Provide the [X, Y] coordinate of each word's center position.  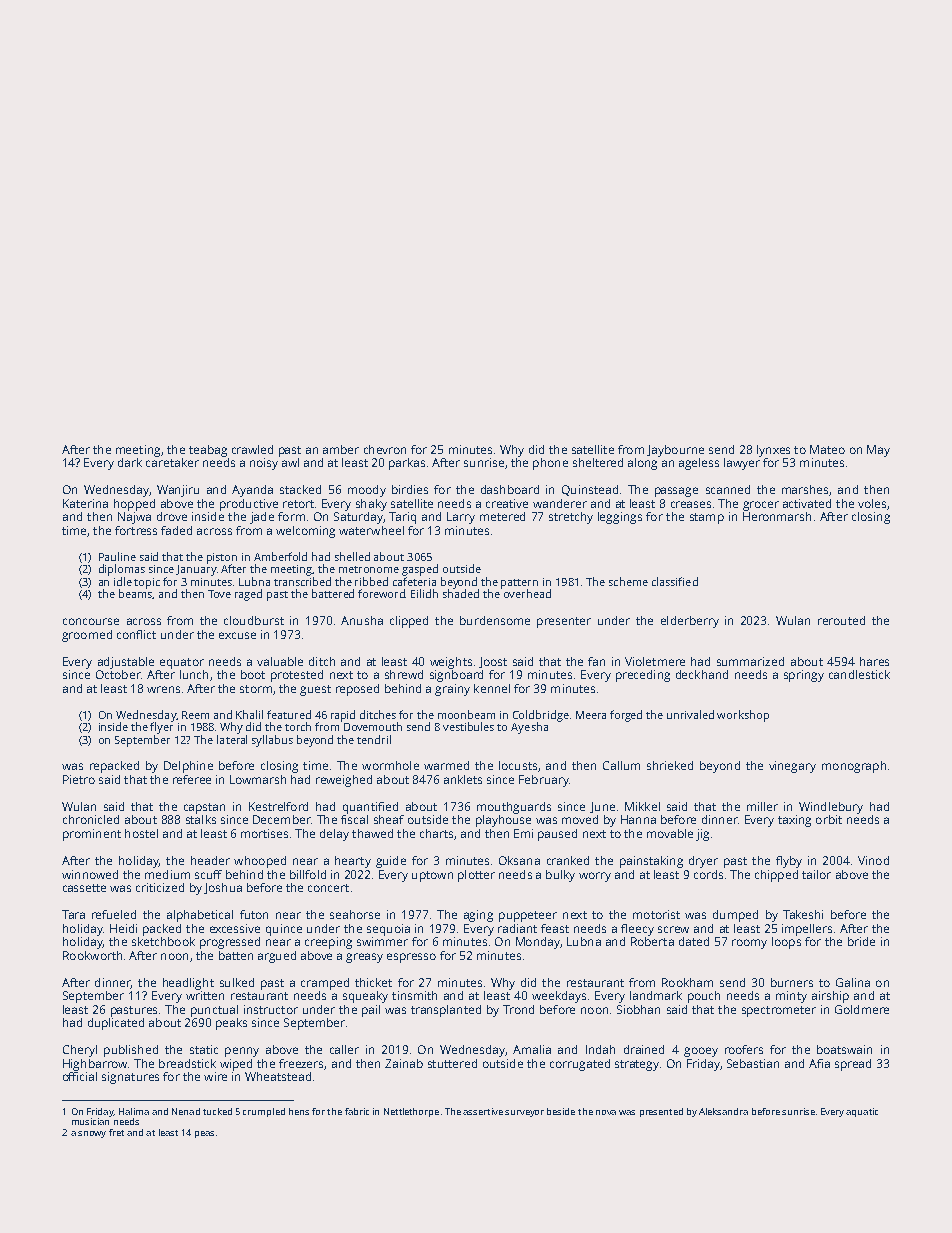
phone [550, 464]
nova [606, 1112]
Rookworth [92, 955]
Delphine [188, 767]
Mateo [827, 449]
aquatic [862, 1112]
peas [204, 1134]
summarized [750, 661]
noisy [264, 464]
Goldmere [862, 1009]
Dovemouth [373, 726]
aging [478, 916]
